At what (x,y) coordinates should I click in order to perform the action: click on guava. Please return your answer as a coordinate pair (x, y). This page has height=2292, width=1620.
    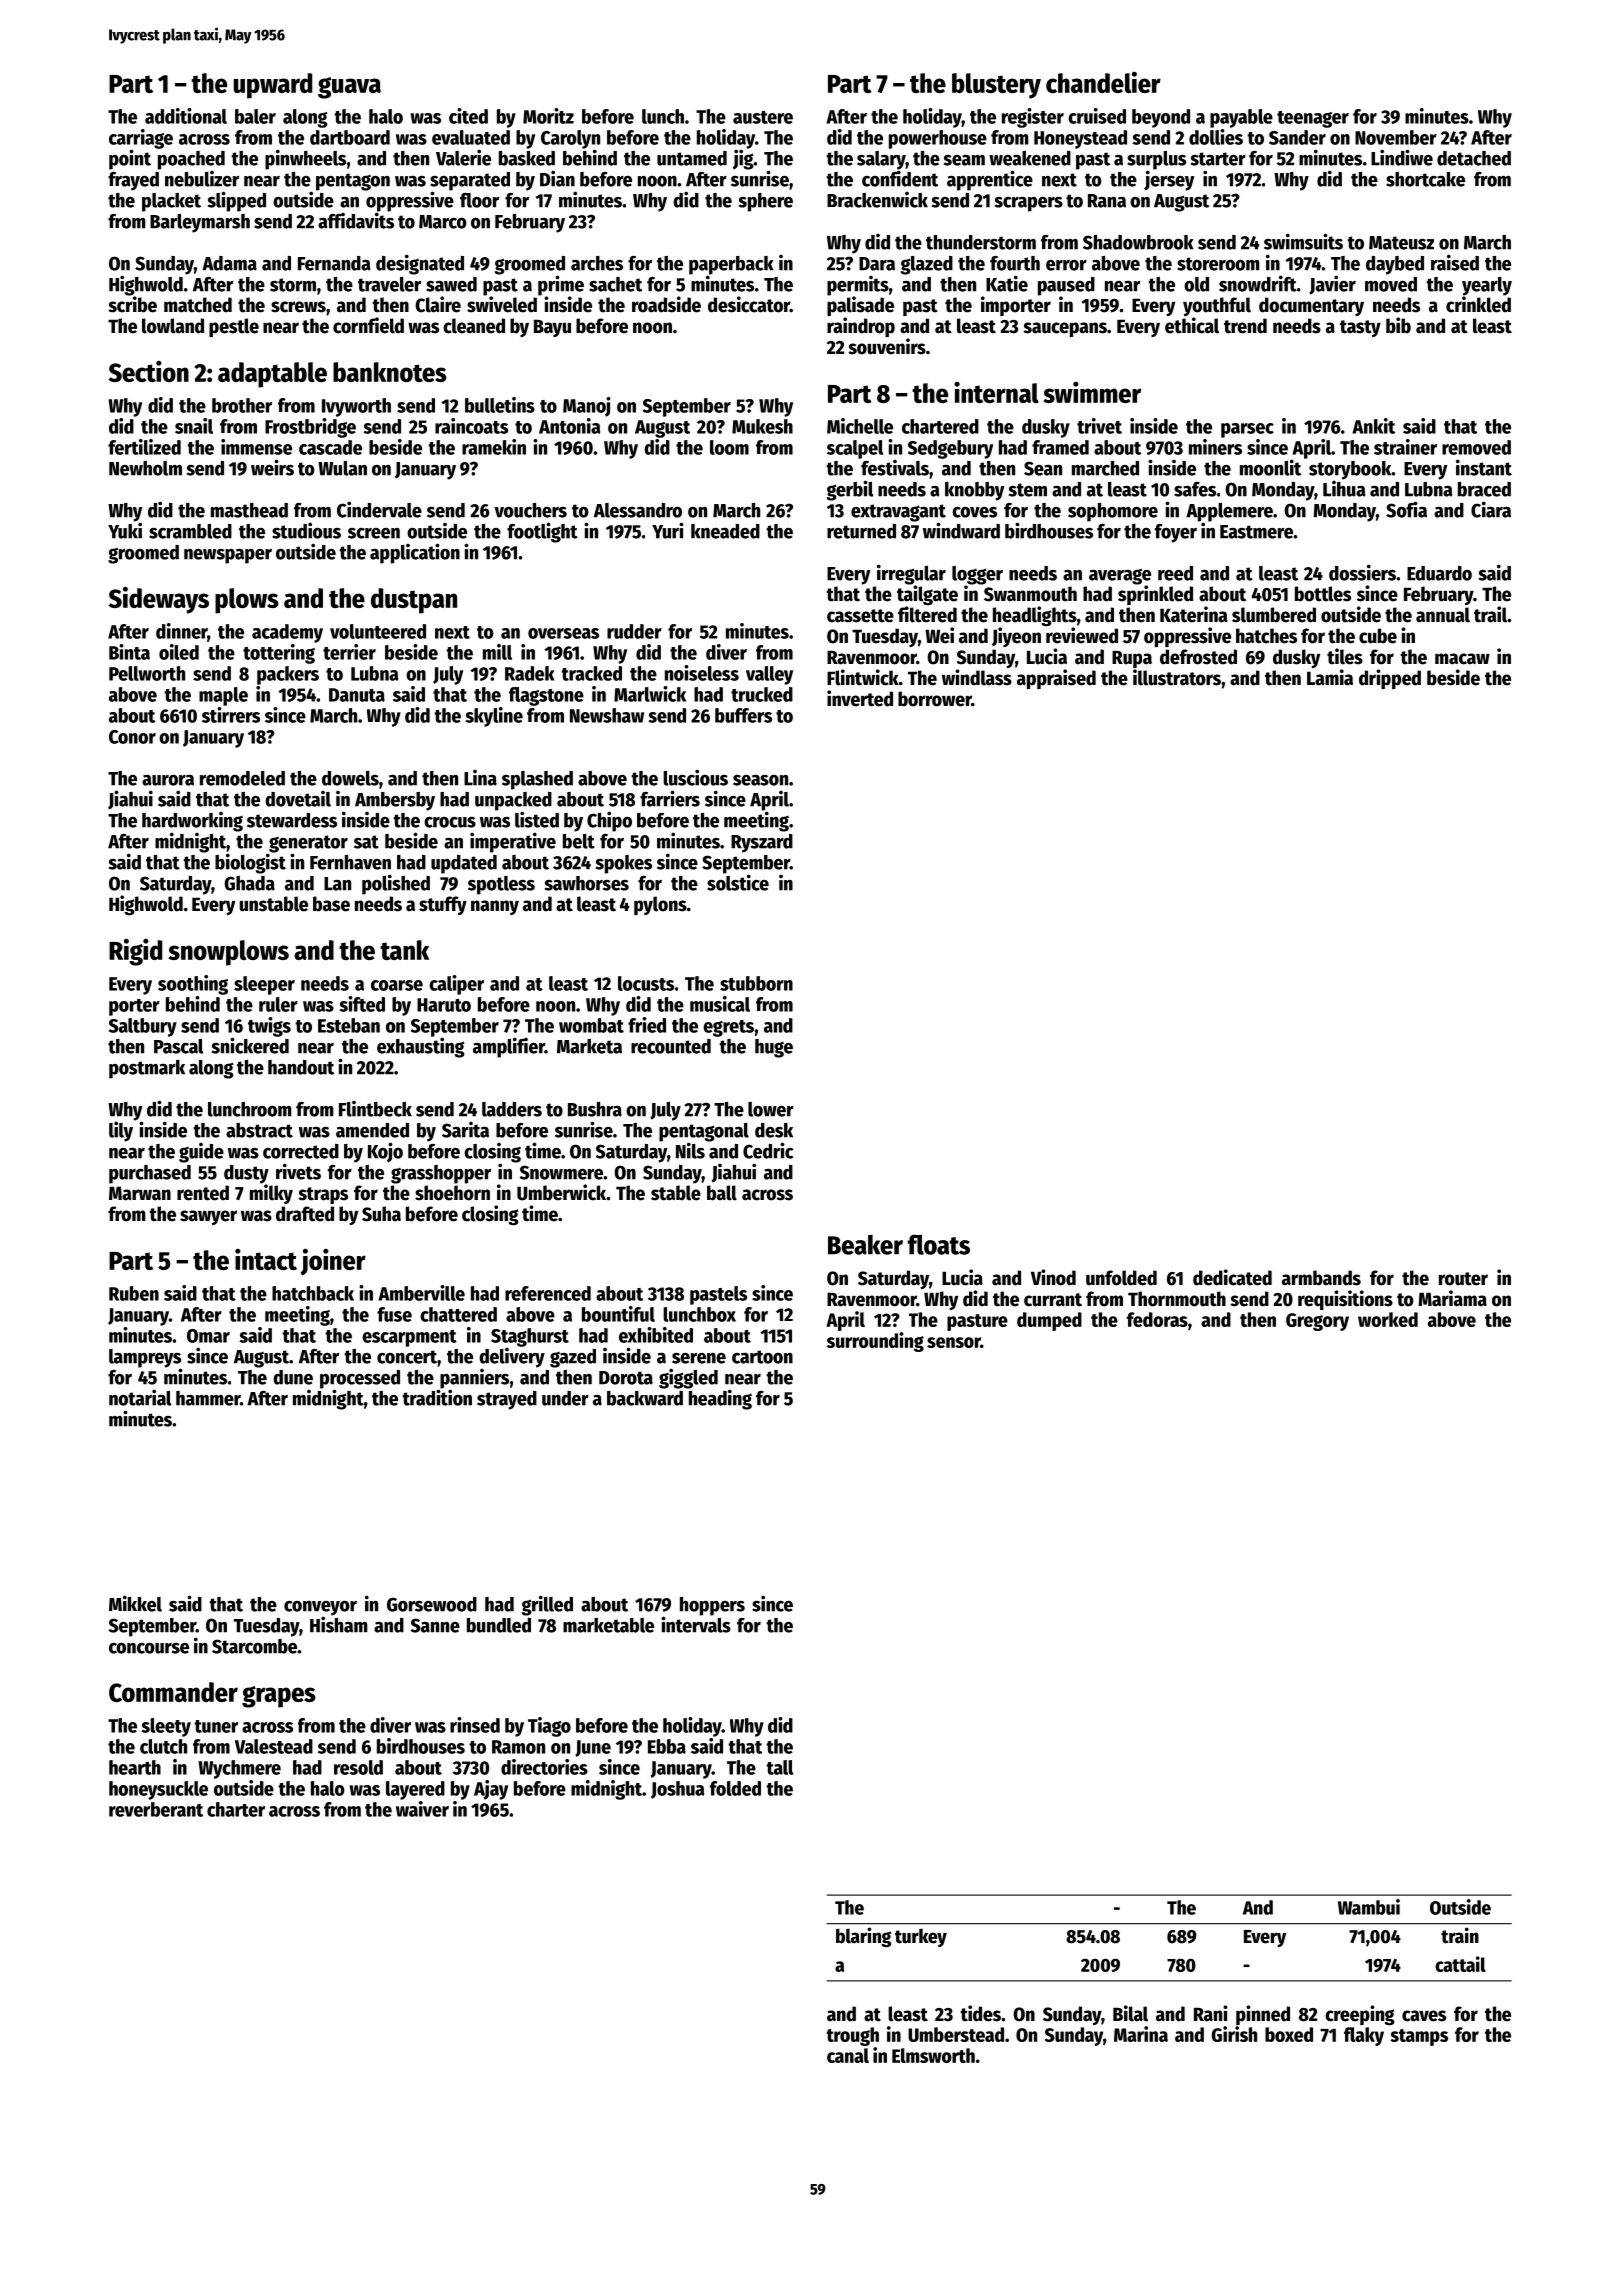
    Looking at the image, I should click on (349, 88).
